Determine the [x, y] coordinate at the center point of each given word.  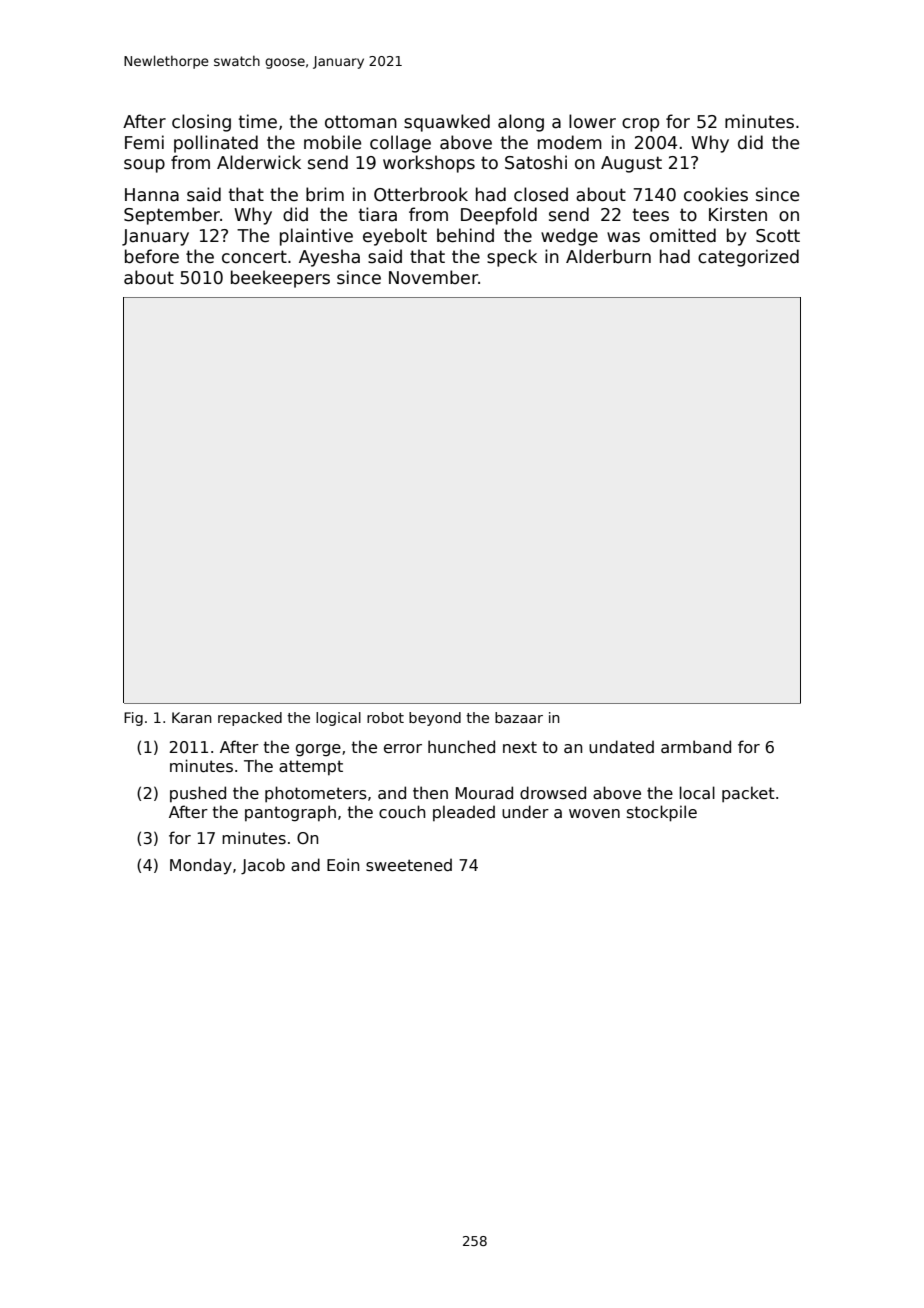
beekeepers [280, 279]
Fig [133, 719]
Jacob [263, 866]
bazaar [519, 717]
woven [594, 813]
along [521, 123]
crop [640, 125]
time [258, 121]
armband [696, 746]
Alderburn [608, 256]
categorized [748, 258]
